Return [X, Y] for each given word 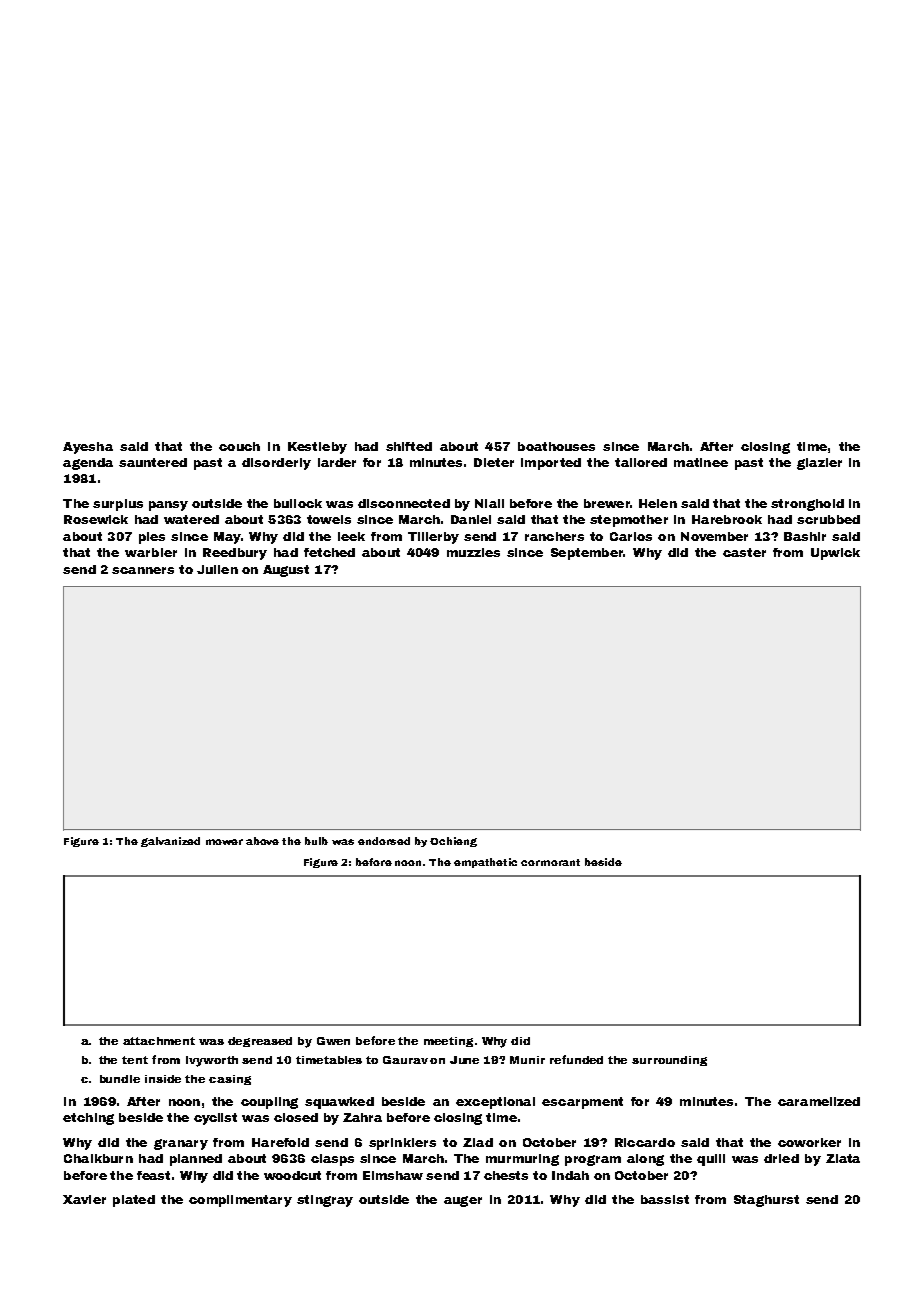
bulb [316, 841]
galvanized [170, 842]
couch [239, 446]
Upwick [835, 554]
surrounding [669, 1061]
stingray [325, 1201]
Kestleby [317, 448]
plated [134, 1201]
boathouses [556, 446]
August [286, 571]
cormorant [550, 862]
